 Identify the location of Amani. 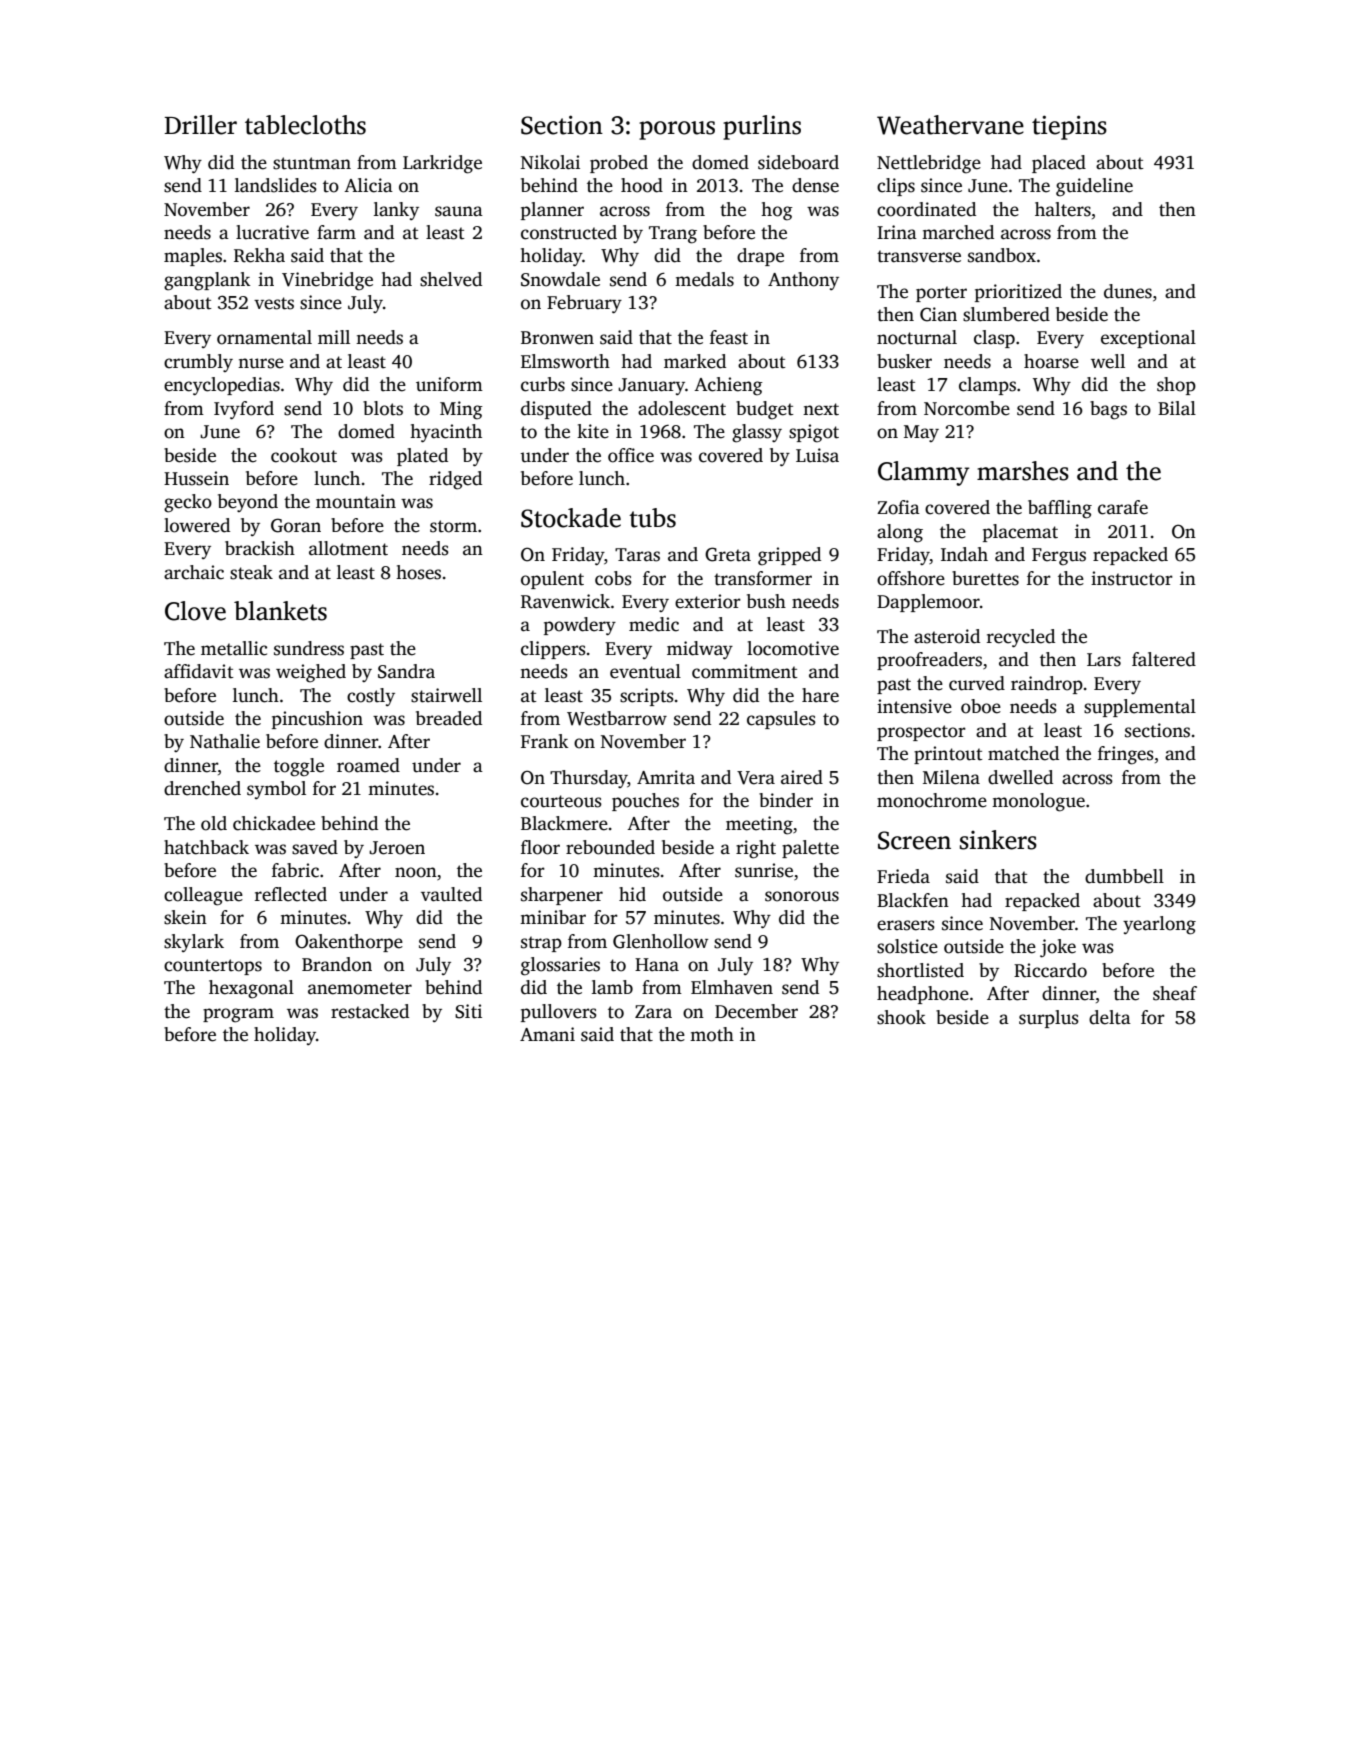
(547, 1034).
